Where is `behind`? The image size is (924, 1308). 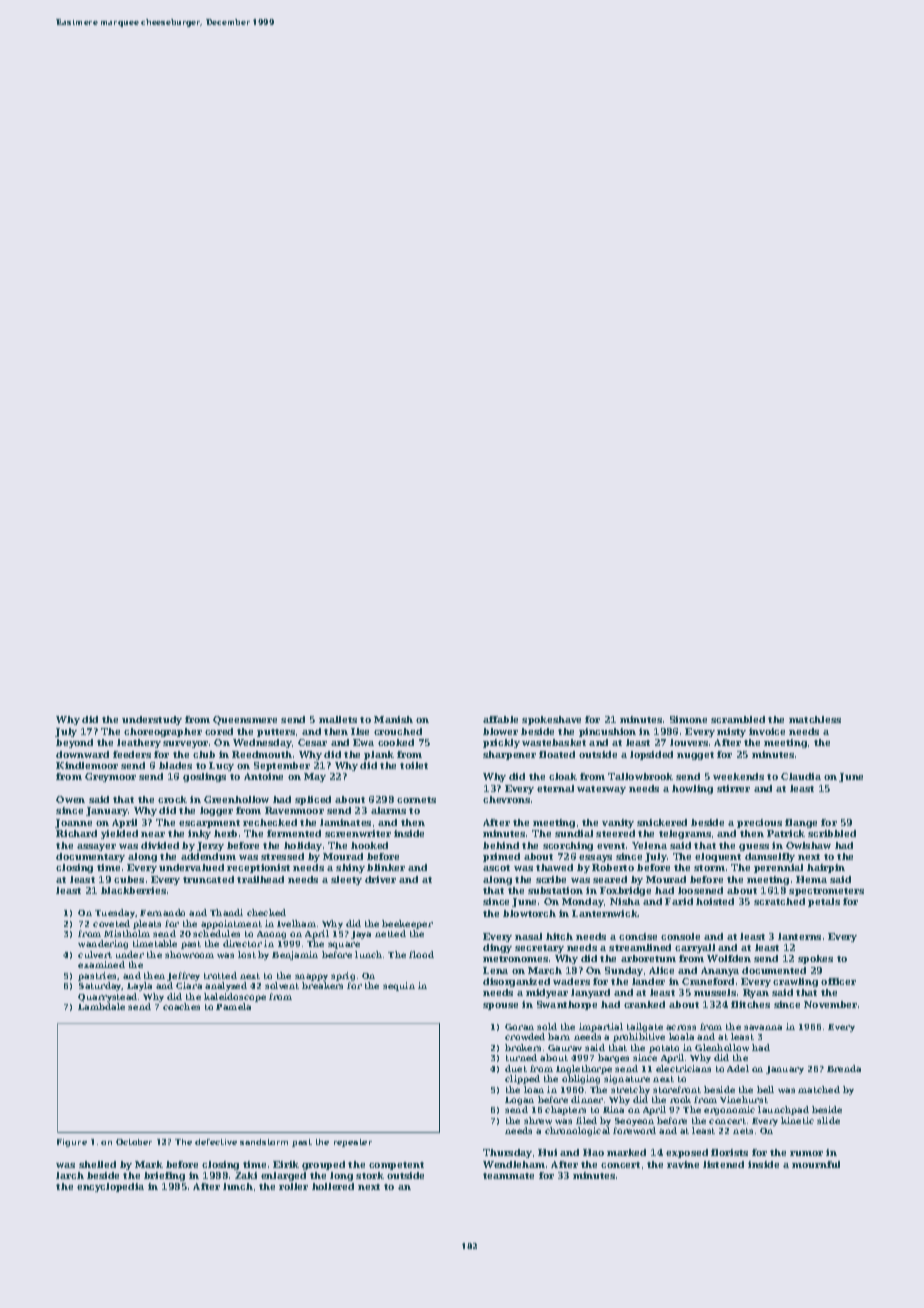
behind is located at coordinates (501, 845).
